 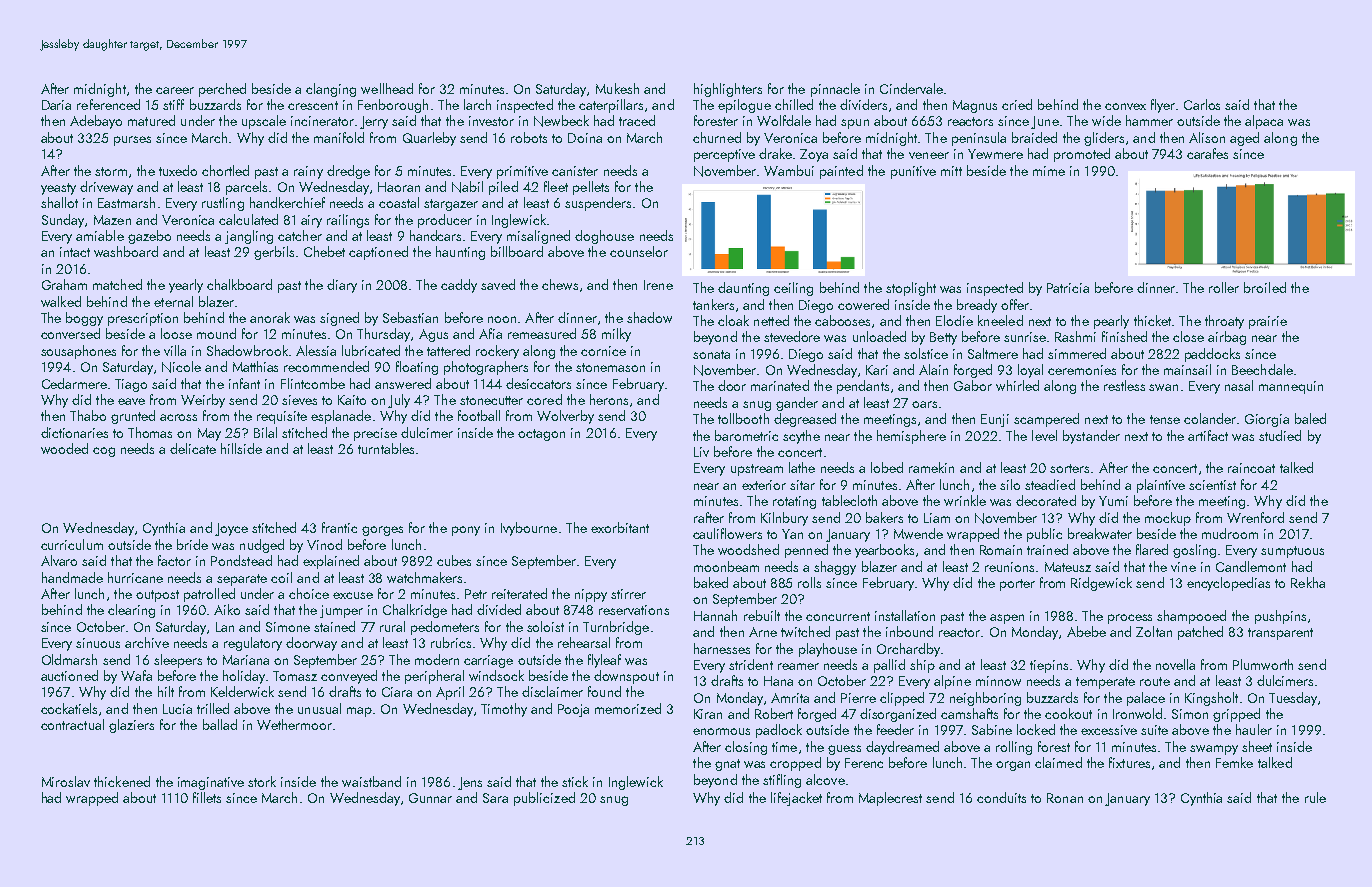 I want to click on stained, so click(x=334, y=626).
